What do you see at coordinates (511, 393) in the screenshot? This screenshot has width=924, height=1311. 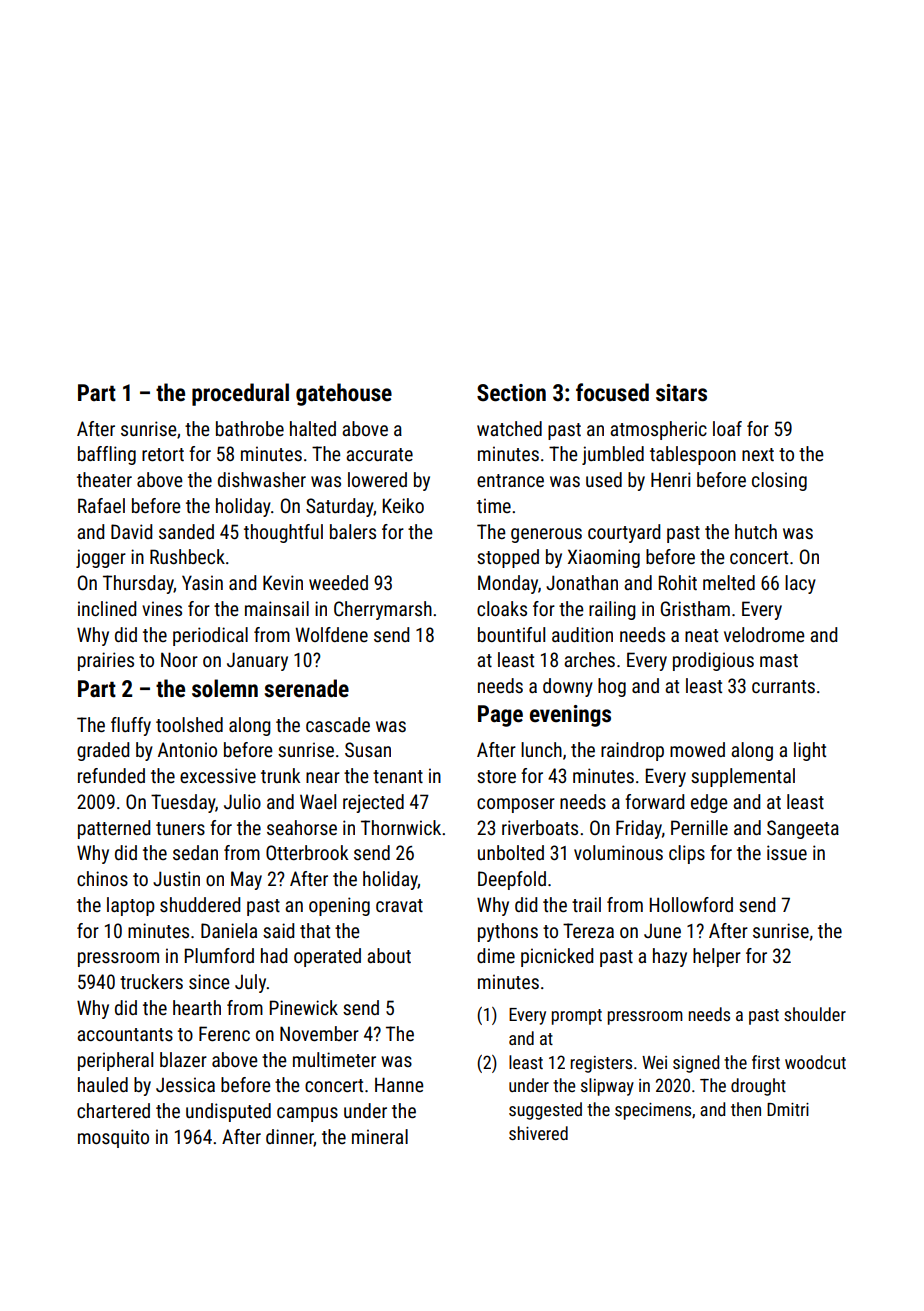 I see `Section` at bounding box center [511, 393].
